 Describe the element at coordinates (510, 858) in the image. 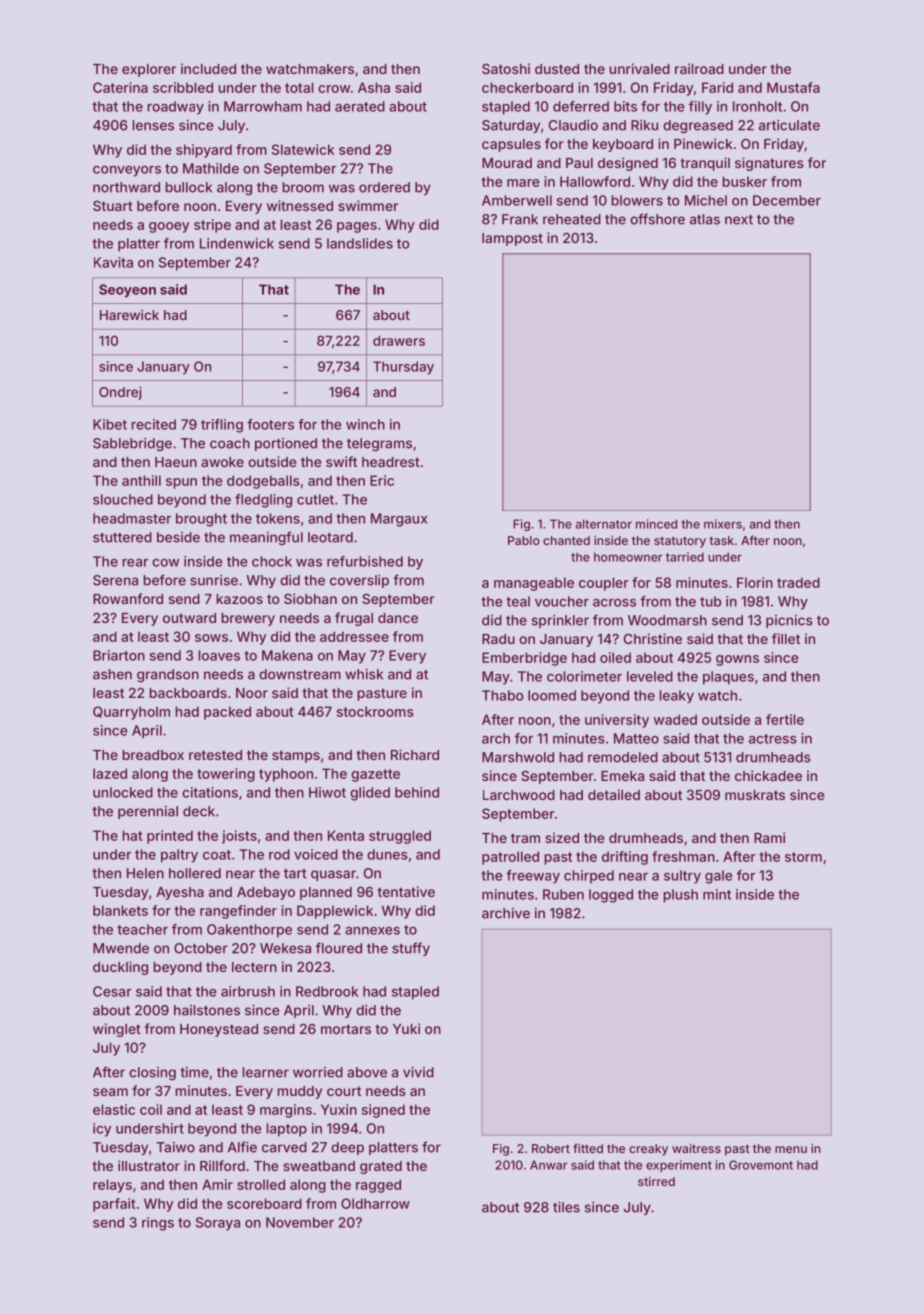

I see `patrolled` at that location.
